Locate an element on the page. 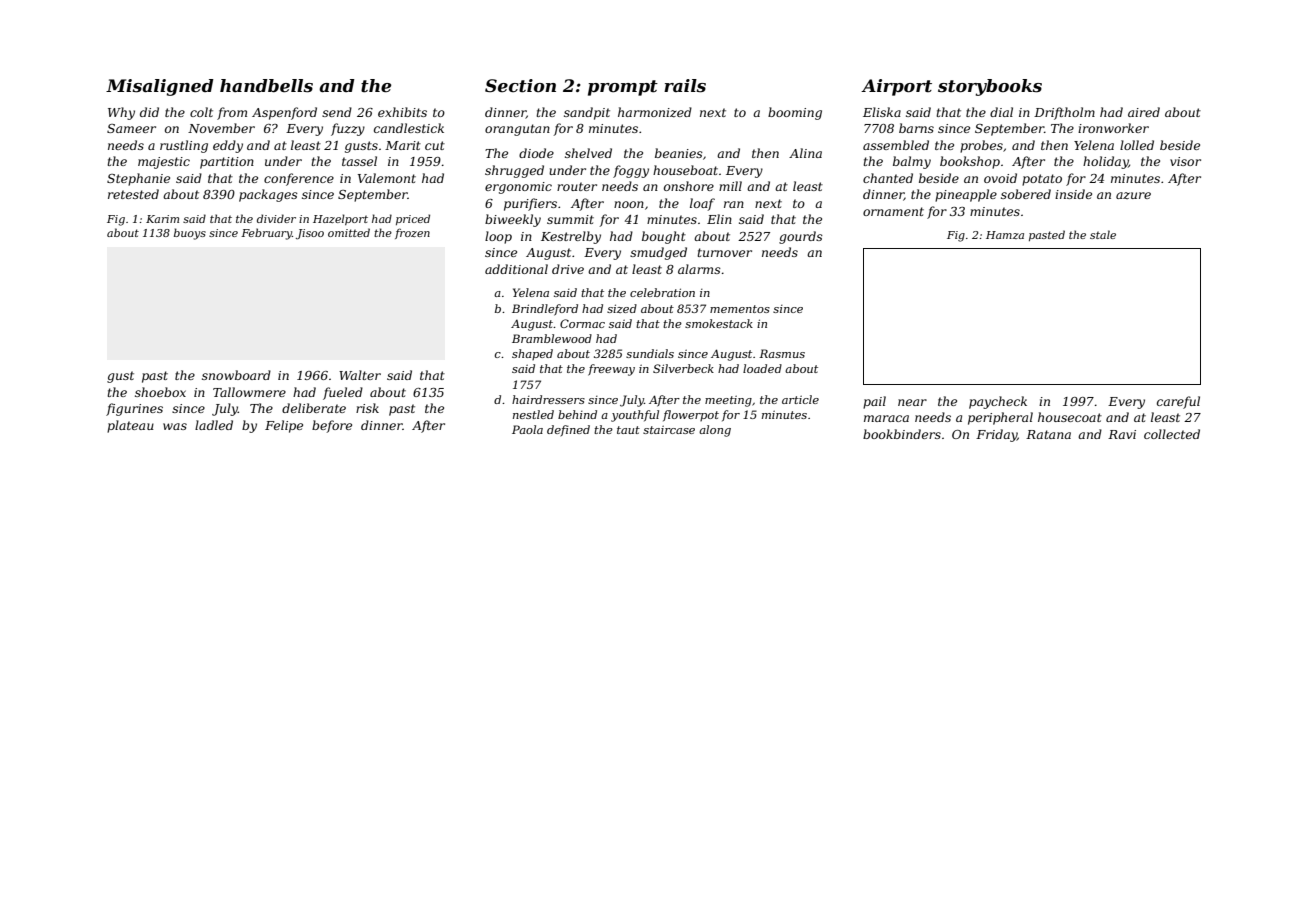  purifiers is located at coordinates (530, 204).
